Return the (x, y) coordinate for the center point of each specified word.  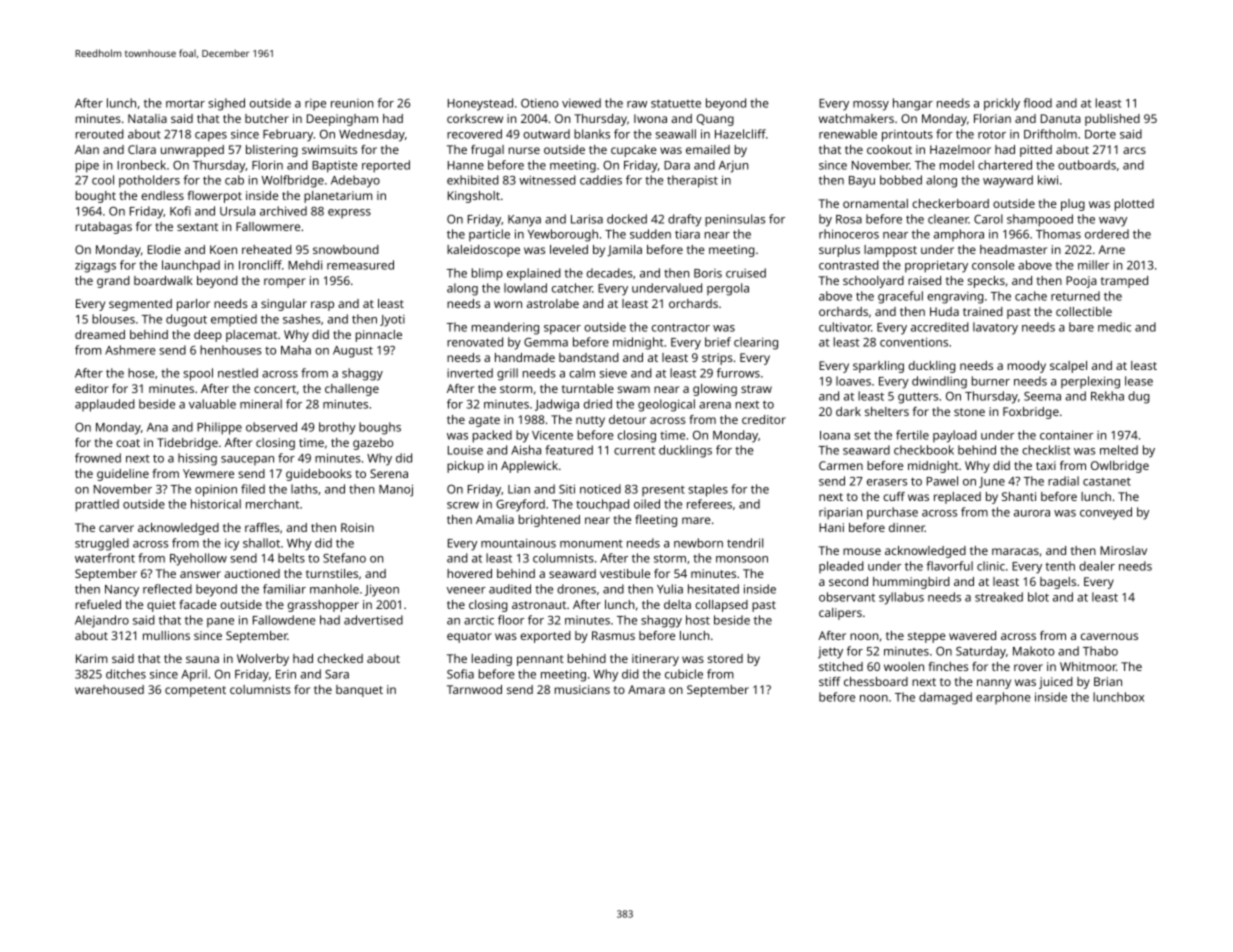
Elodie (164, 249)
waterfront (105, 558)
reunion (352, 103)
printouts (907, 136)
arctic (479, 620)
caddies (601, 180)
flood (1037, 103)
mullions (166, 635)
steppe (927, 637)
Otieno (540, 103)
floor (511, 620)
